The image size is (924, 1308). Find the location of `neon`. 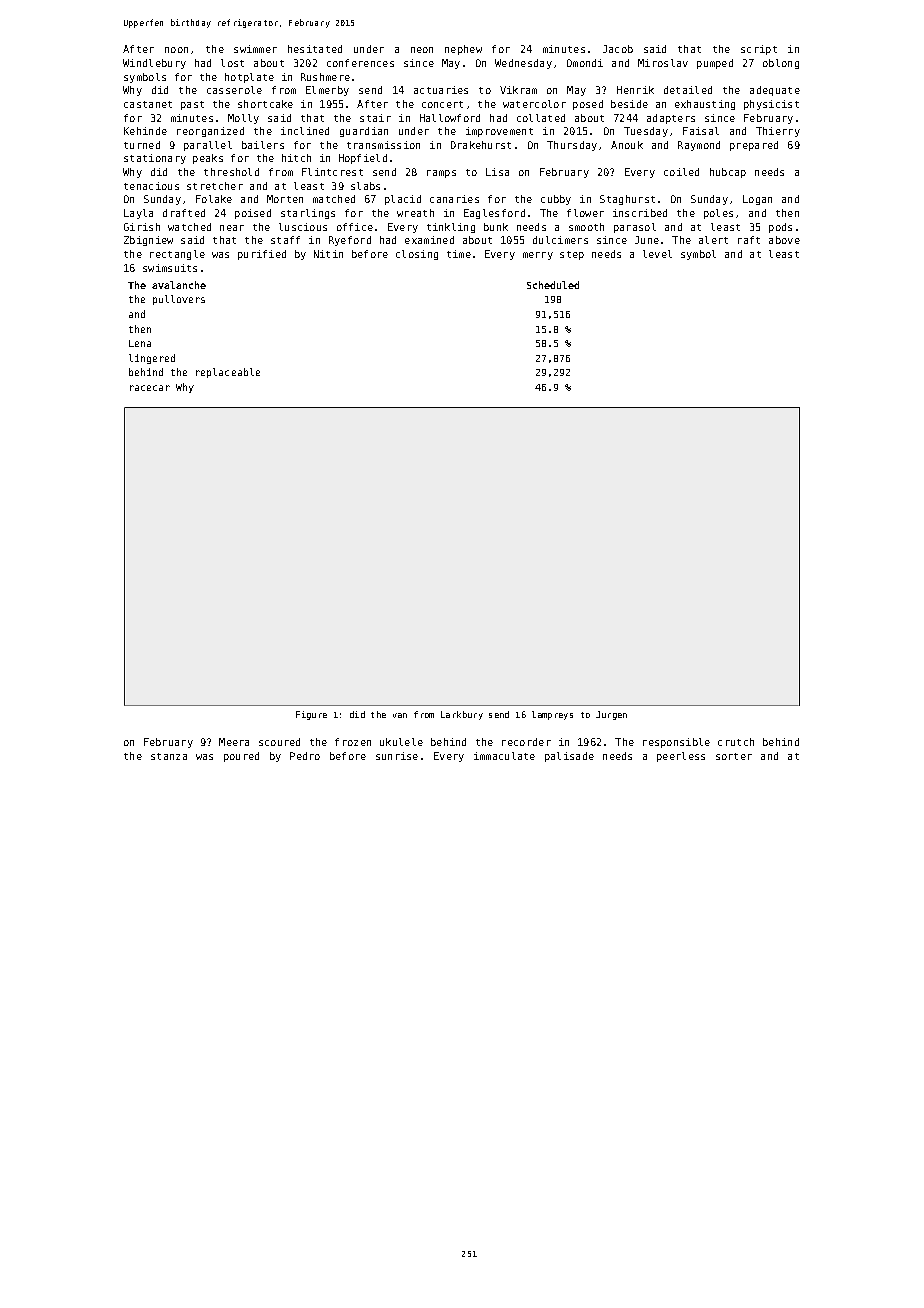

neon is located at coordinates (422, 50).
